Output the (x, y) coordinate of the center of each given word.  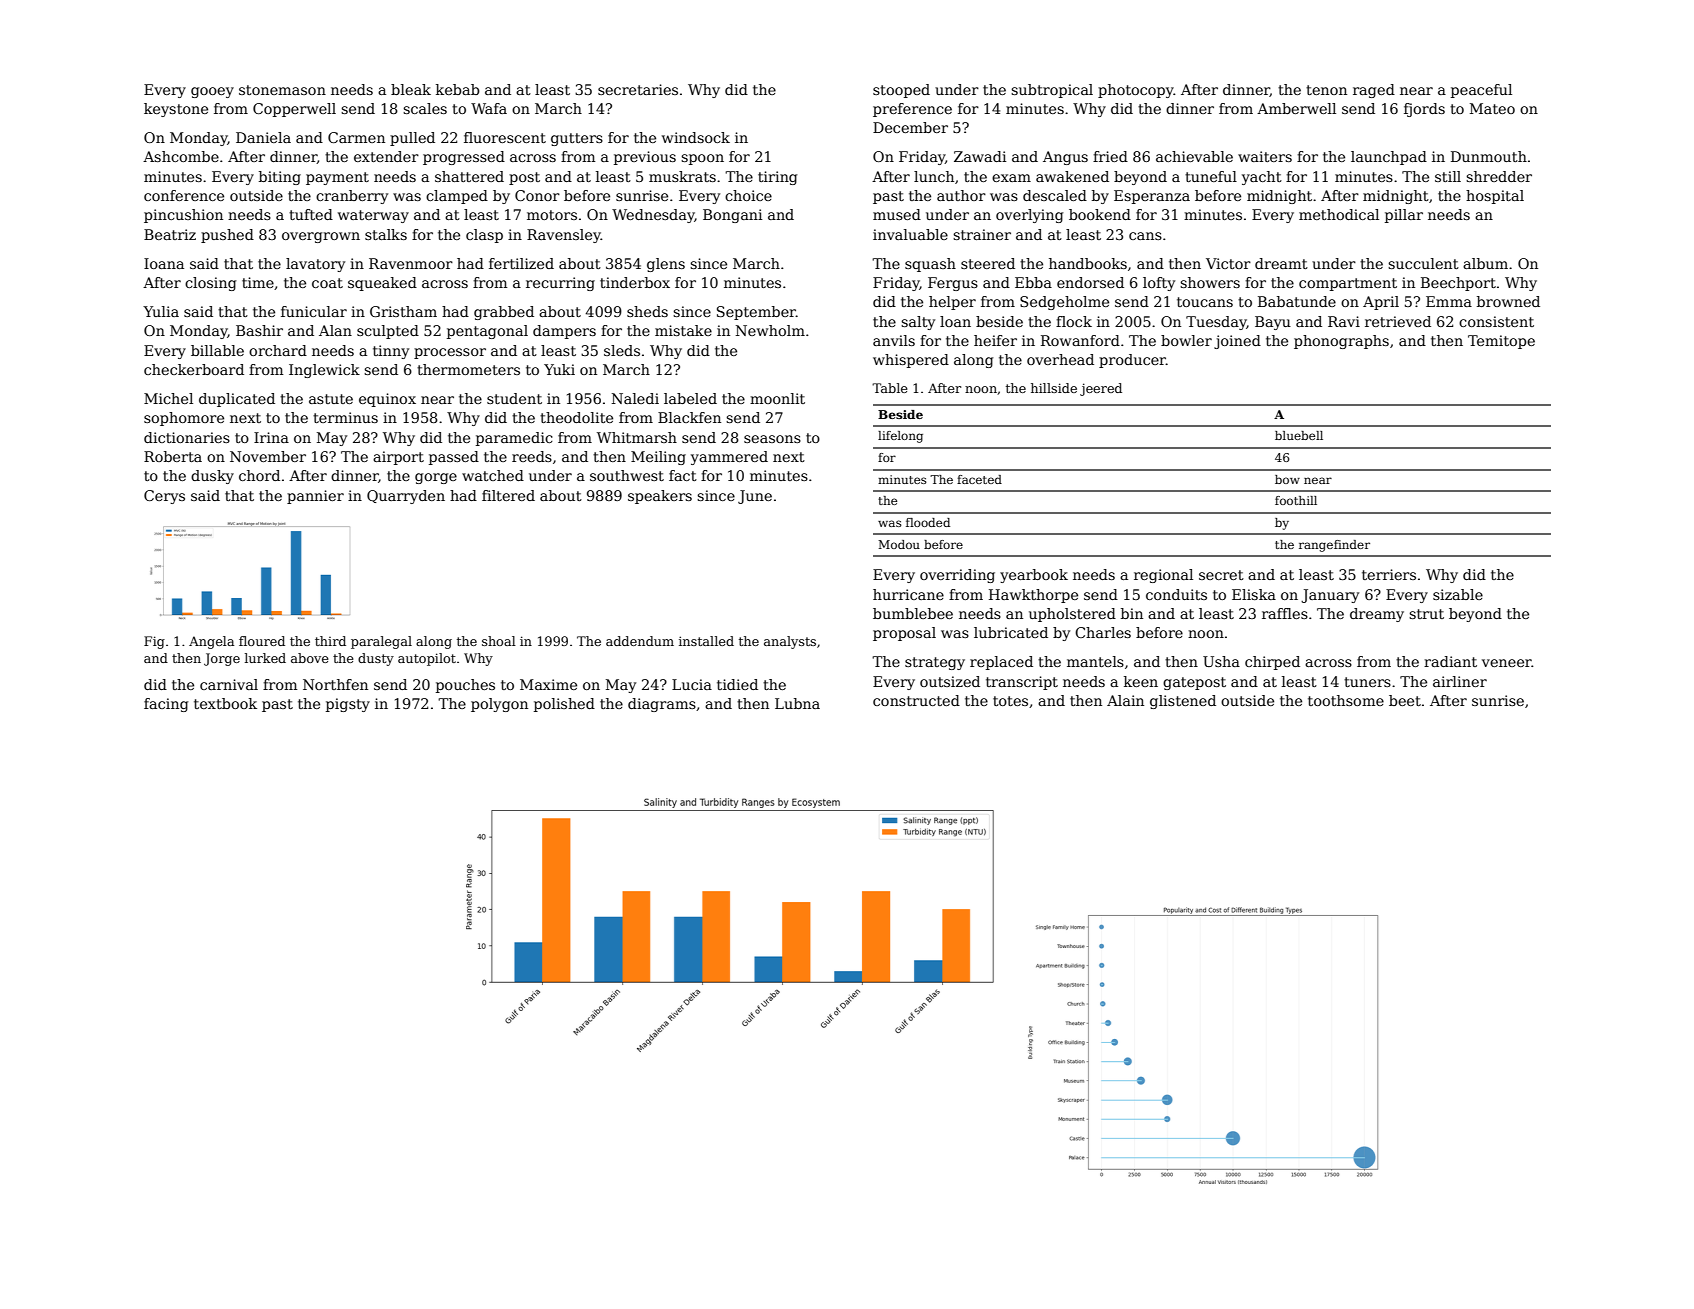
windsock (696, 137)
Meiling (658, 458)
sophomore (184, 419)
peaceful (1481, 91)
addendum (640, 641)
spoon (702, 159)
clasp (484, 236)
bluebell (1299, 435)
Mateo (1492, 108)
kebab (458, 89)
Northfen (335, 684)
